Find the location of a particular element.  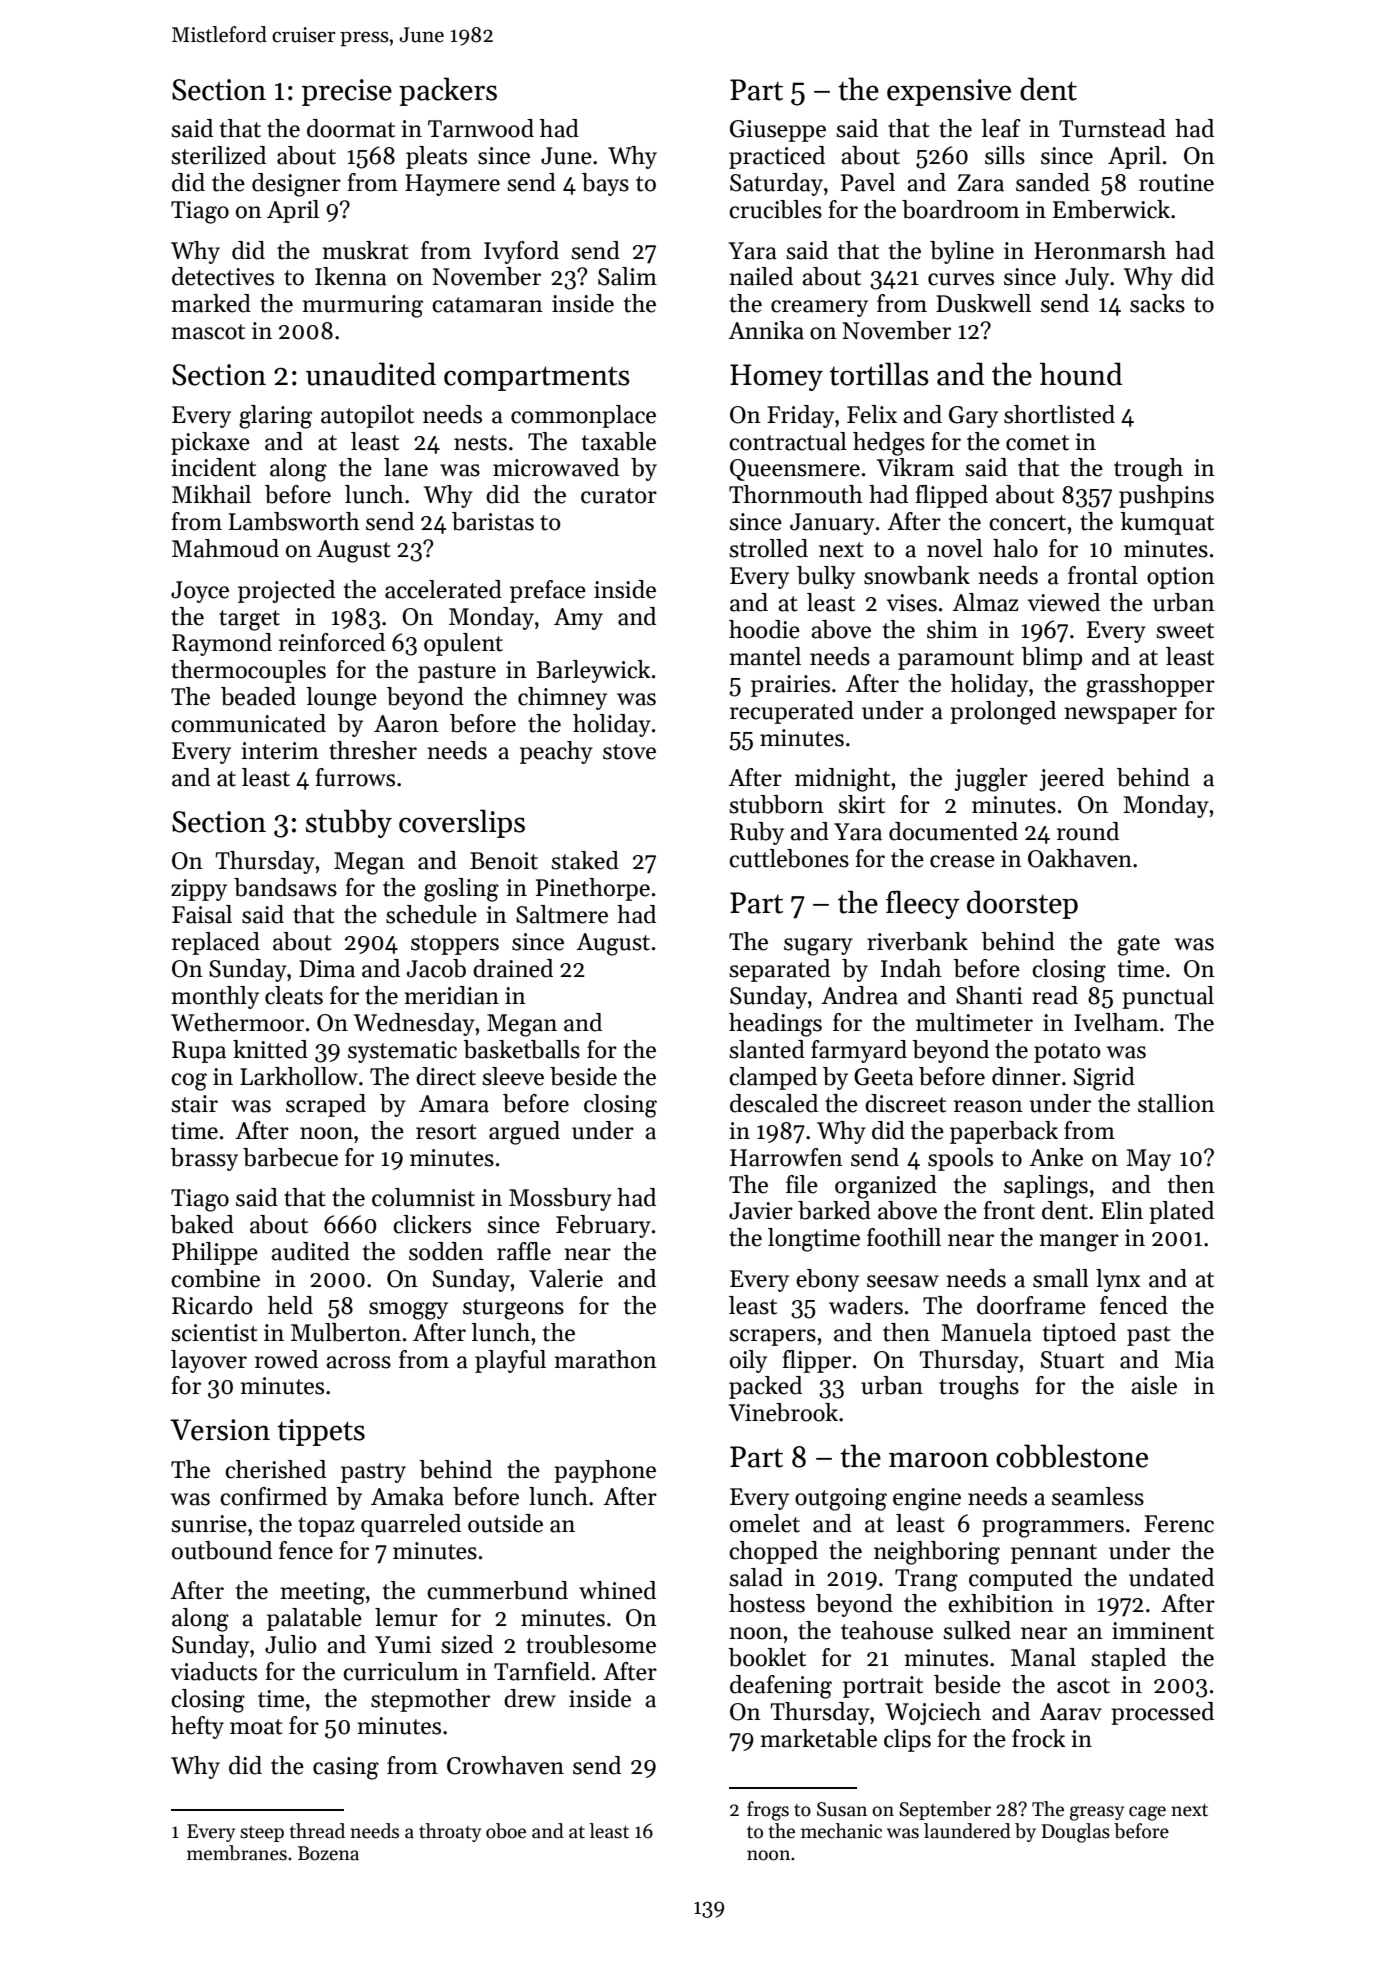

spools is located at coordinates (960, 1159).
